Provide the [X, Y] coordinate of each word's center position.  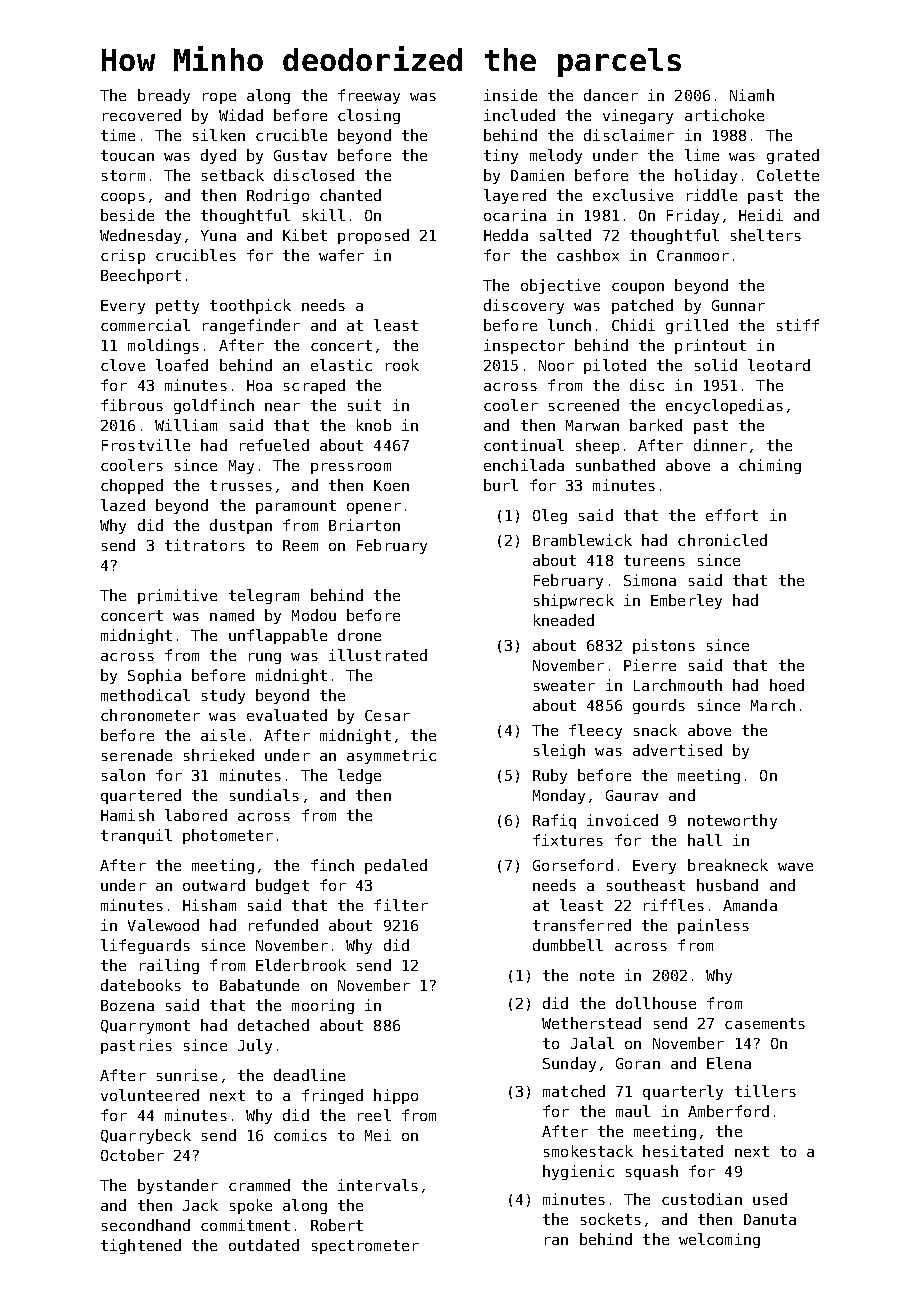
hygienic [578, 1172]
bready [164, 96]
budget [282, 886]
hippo [396, 1096]
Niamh [752, 95]
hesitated [683, 1151]
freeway [369, 96]
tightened [141, 1246]
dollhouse [656, 1003]
